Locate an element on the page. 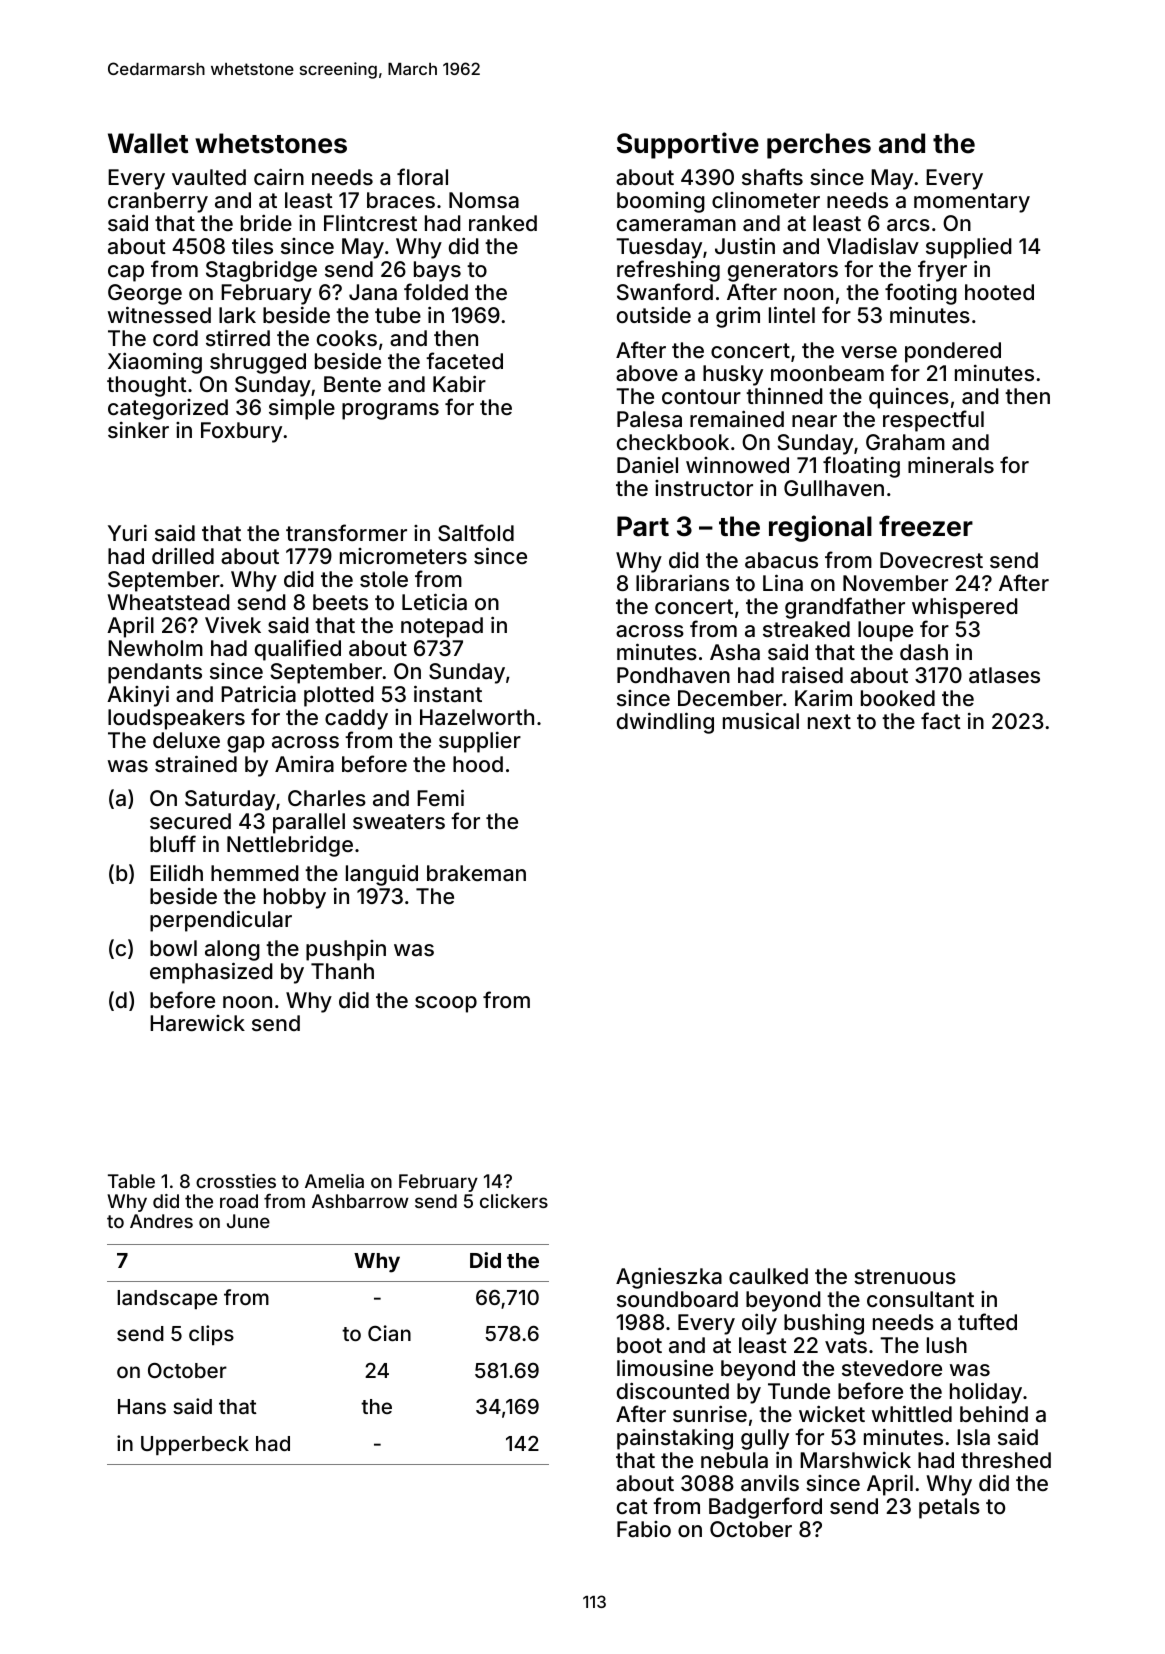  Upperbeck is located at coordinates (195, 1445).
